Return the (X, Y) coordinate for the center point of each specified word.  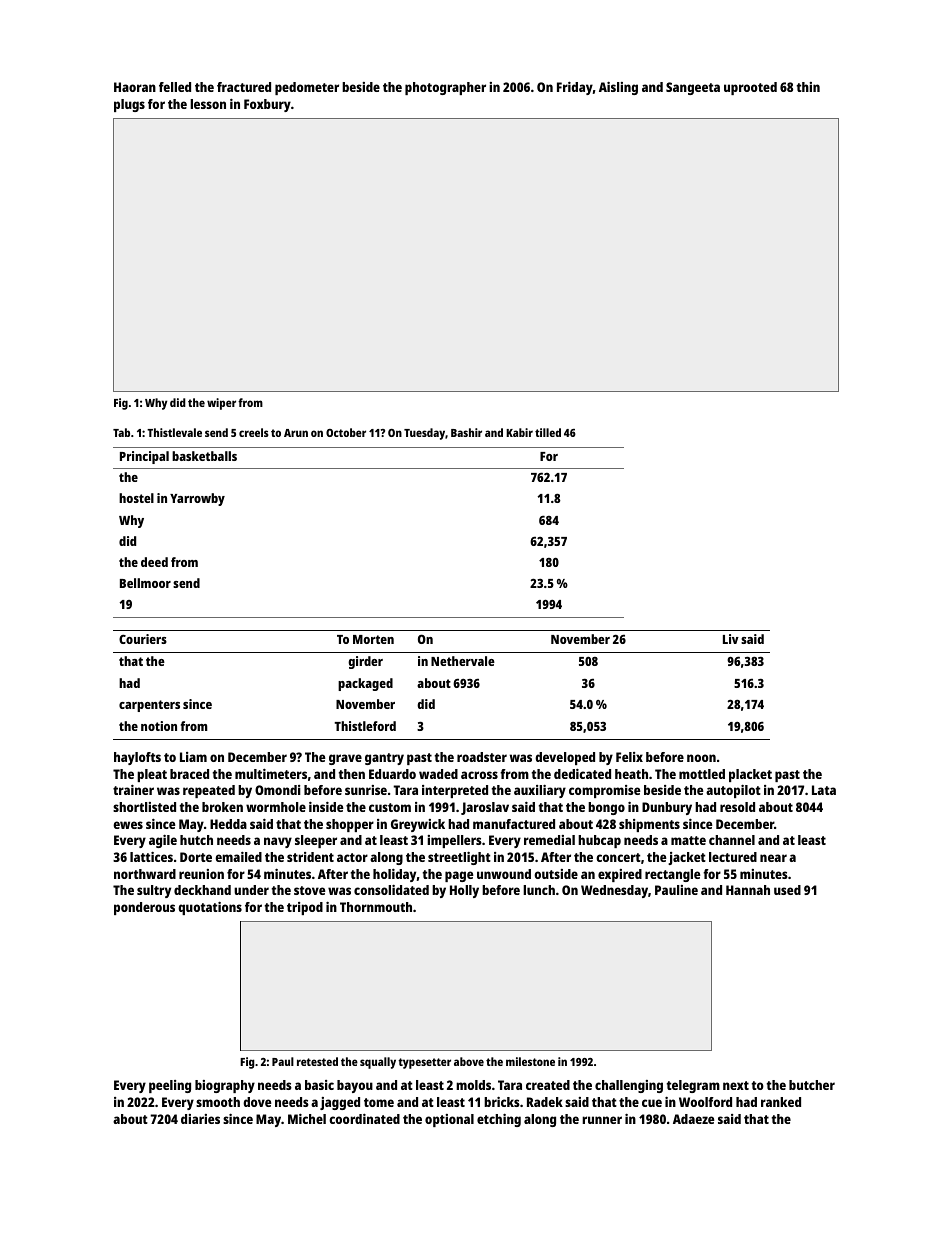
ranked (781, 1102)
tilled (548, 432)
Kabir (519, 432)
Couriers (143, 639)
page (459, 876)
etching (499, 1120)
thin (808, 87)
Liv (731, 639)
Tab (121, 432)
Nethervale (463, 661)
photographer (445, 88)
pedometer (307, 88)
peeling (170, 1086)
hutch (196, 840)
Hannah (748, 890)
